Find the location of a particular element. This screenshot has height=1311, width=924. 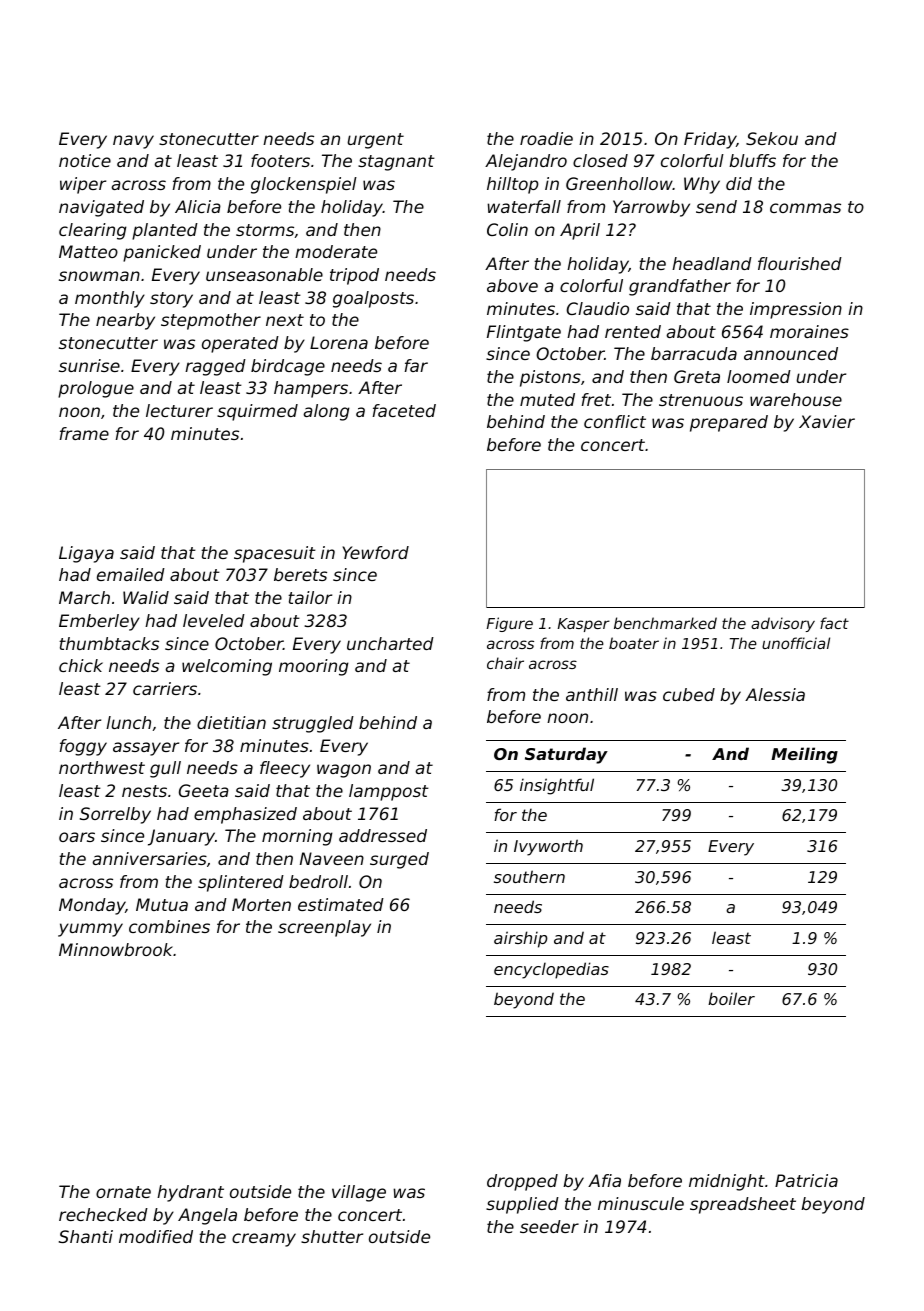

seeder is located at coordinates (549, 1226).
